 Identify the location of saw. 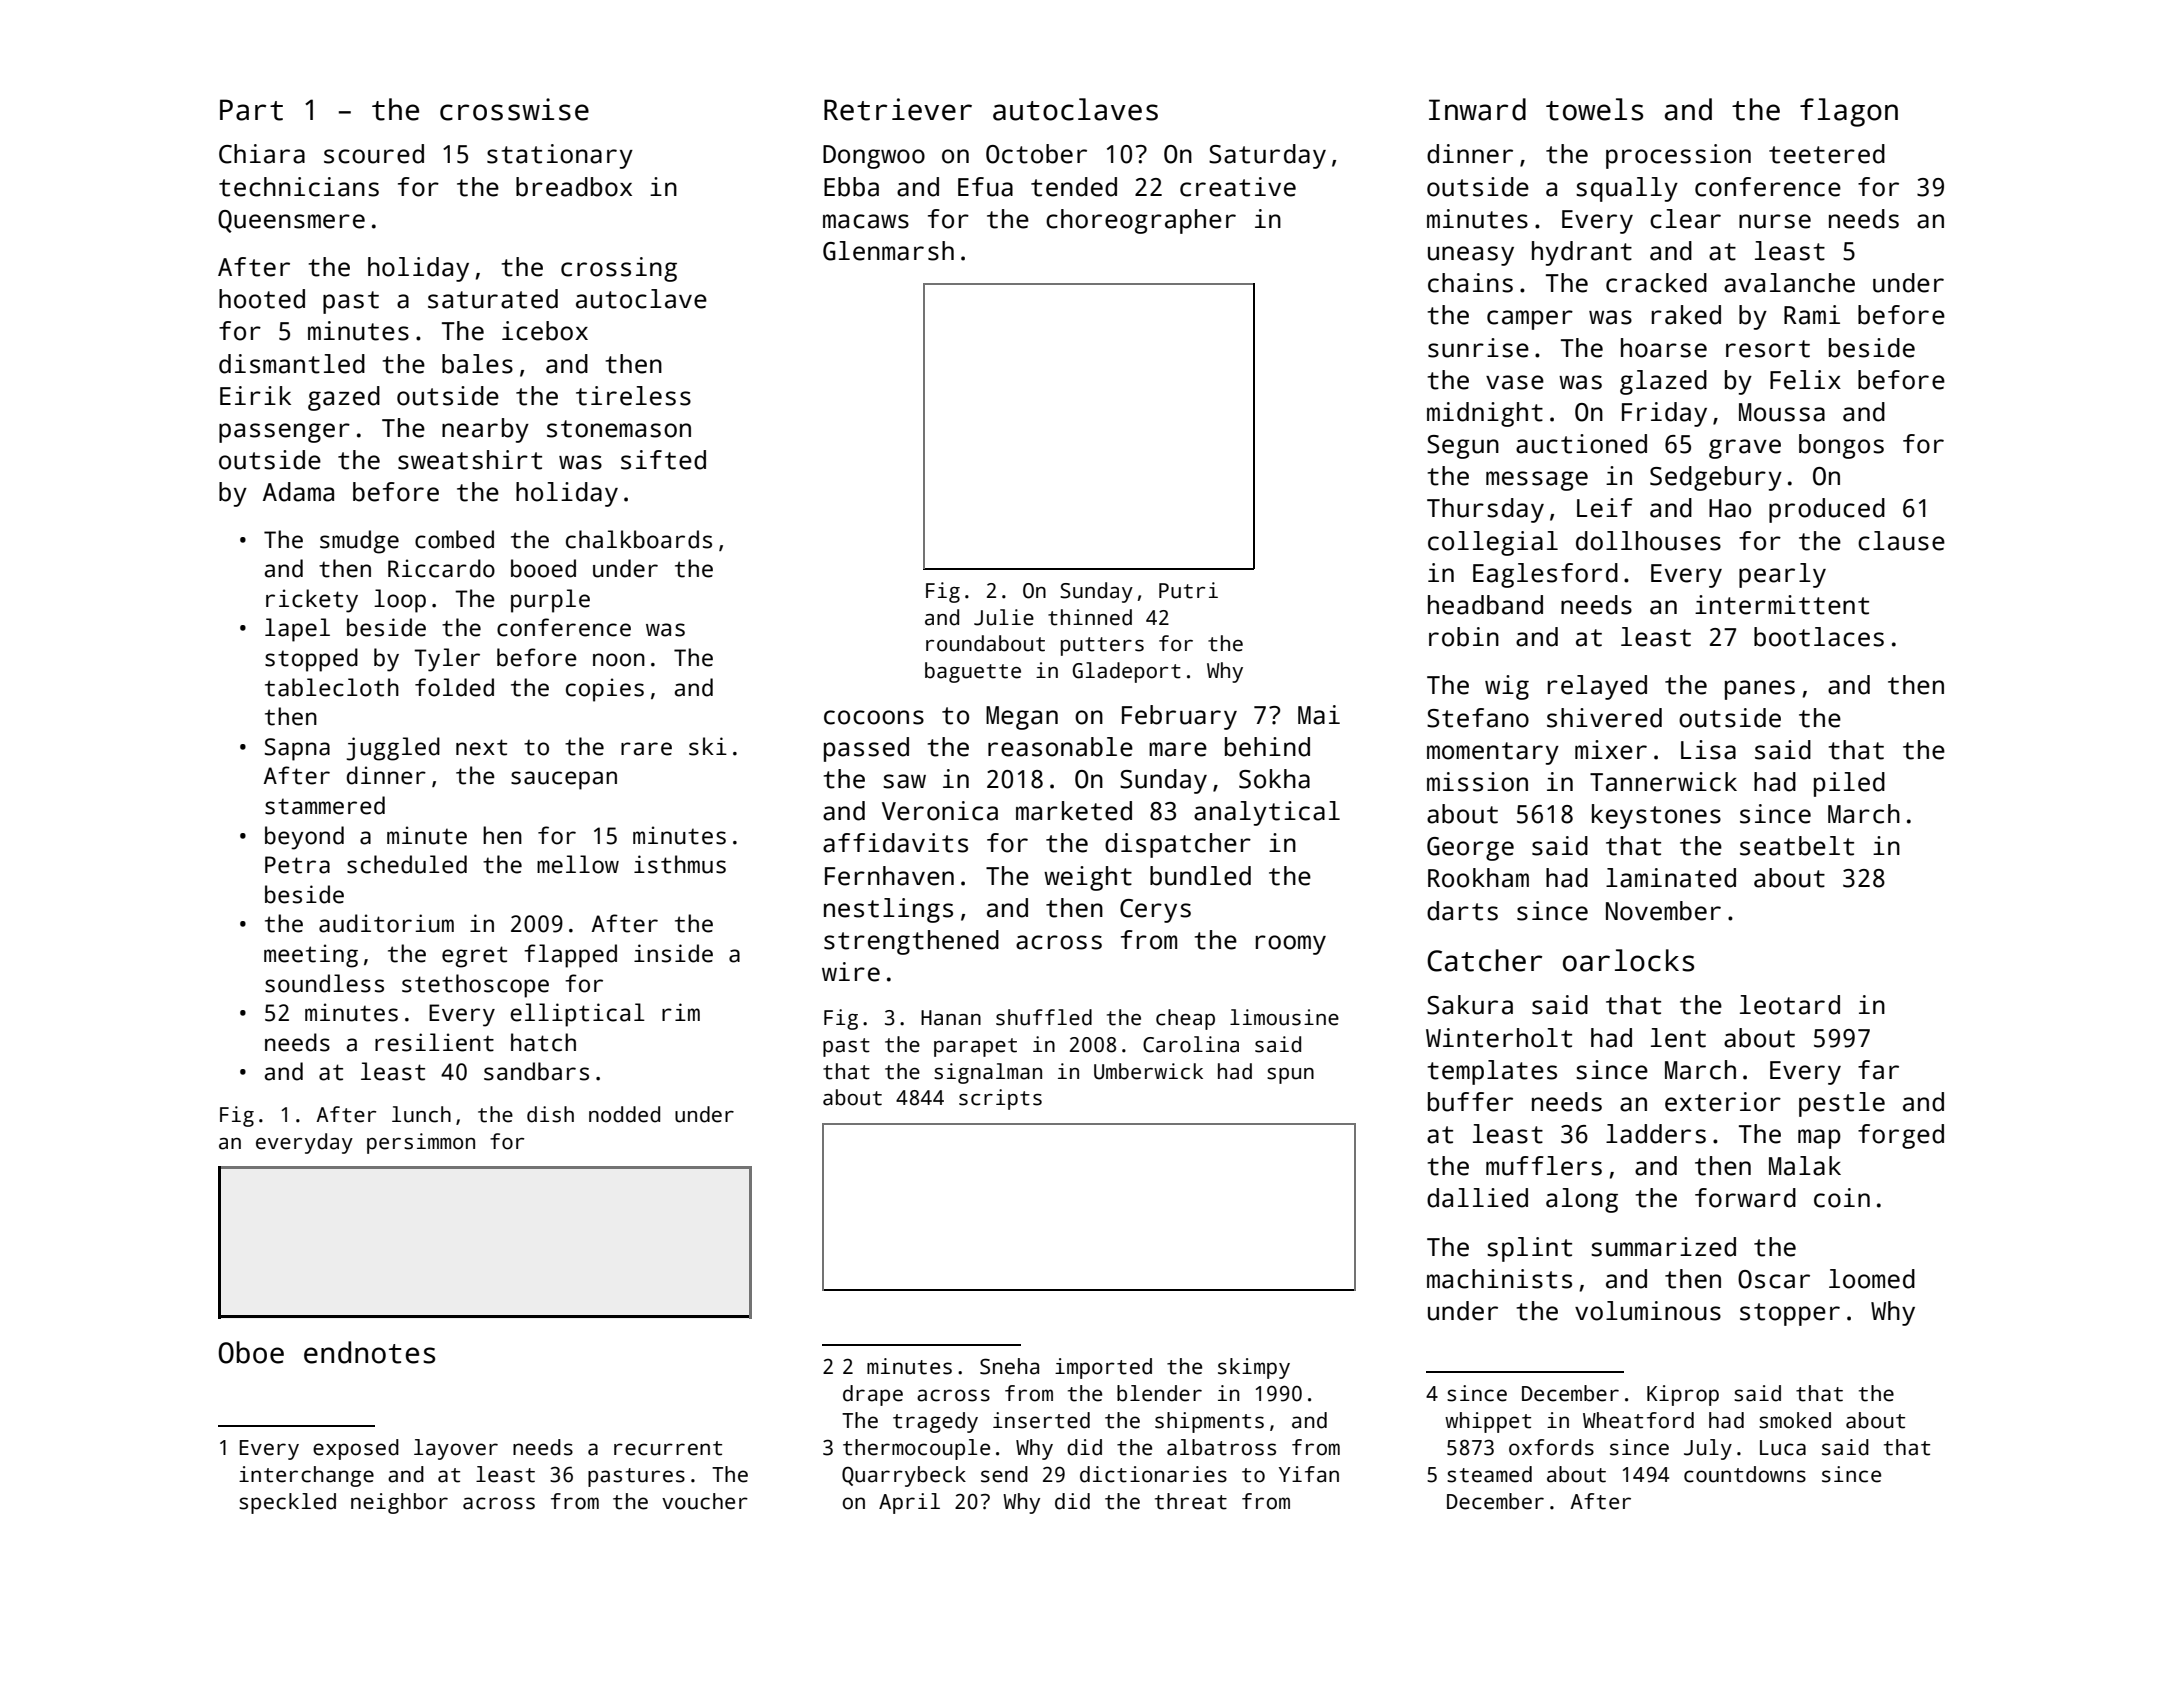
(904, 781).
